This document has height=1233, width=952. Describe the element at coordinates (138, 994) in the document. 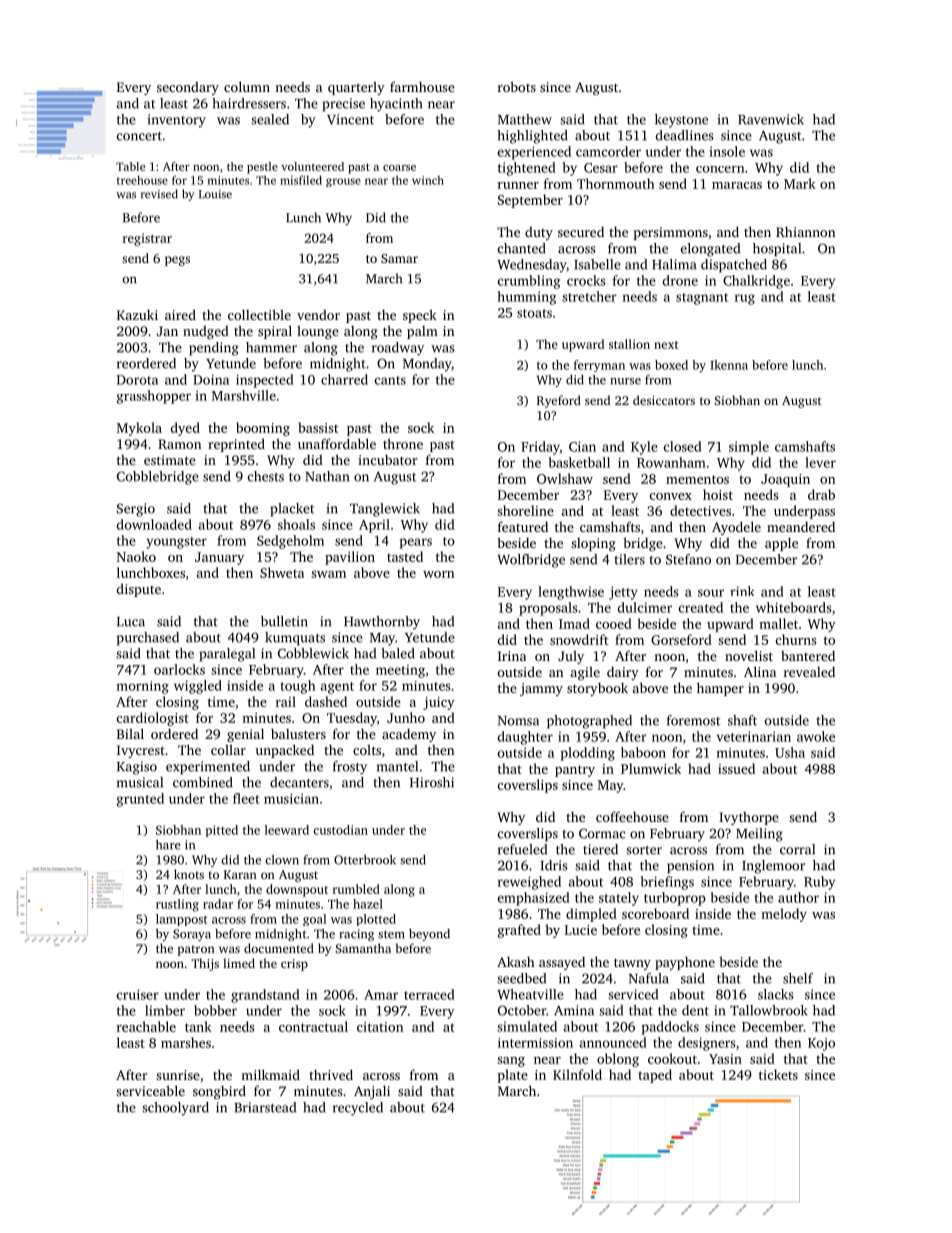

I see `cruiser` at that location.
